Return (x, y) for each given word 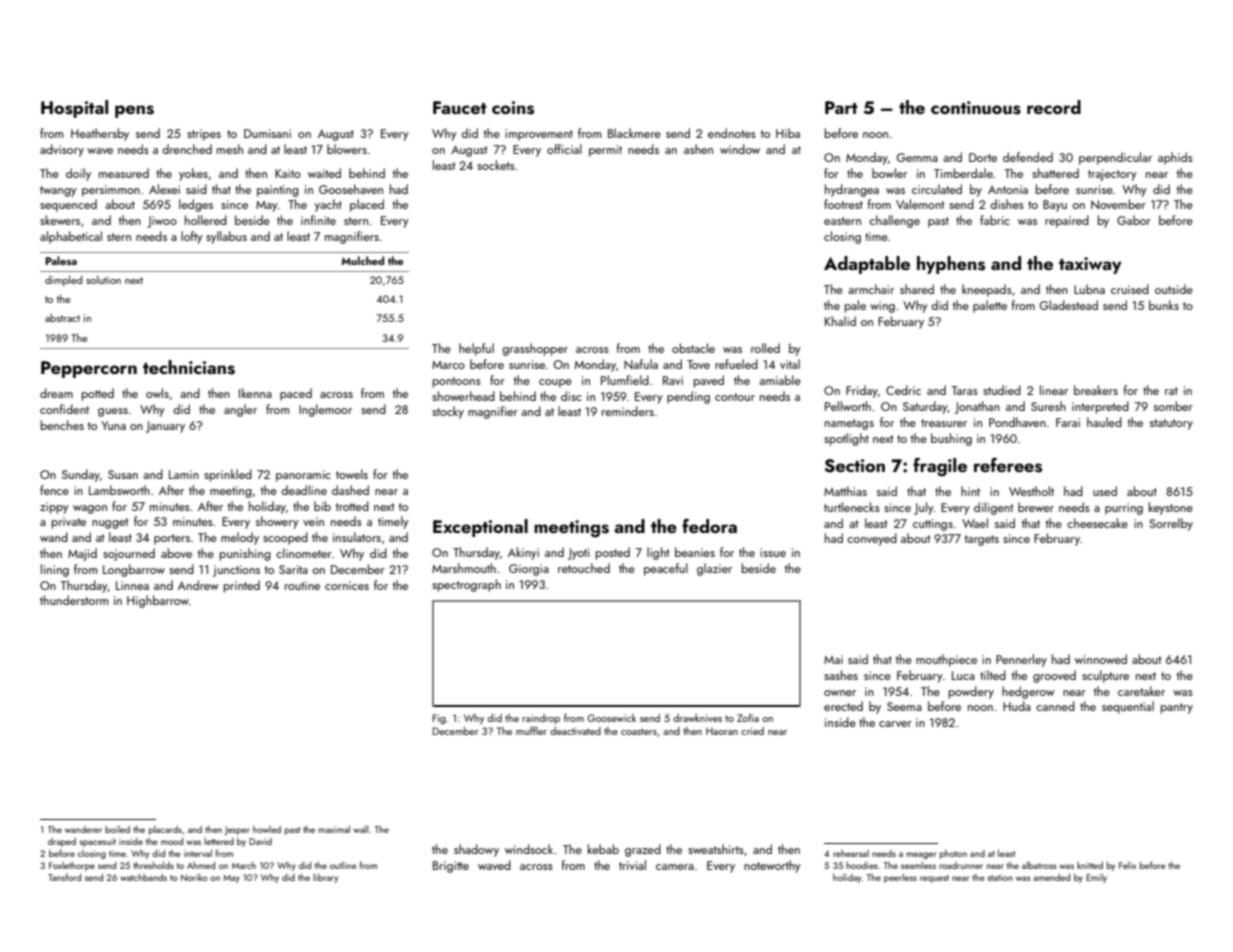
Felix (1127, 865)
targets (981, 540)
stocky (448, 412)
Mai (833, 659)
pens (134, 111)
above (176, 553)
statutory (1171, 424)
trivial (632, 865)
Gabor (1134, 220)
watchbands (143, 877)
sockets (496, 165)
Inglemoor (325, 410)
